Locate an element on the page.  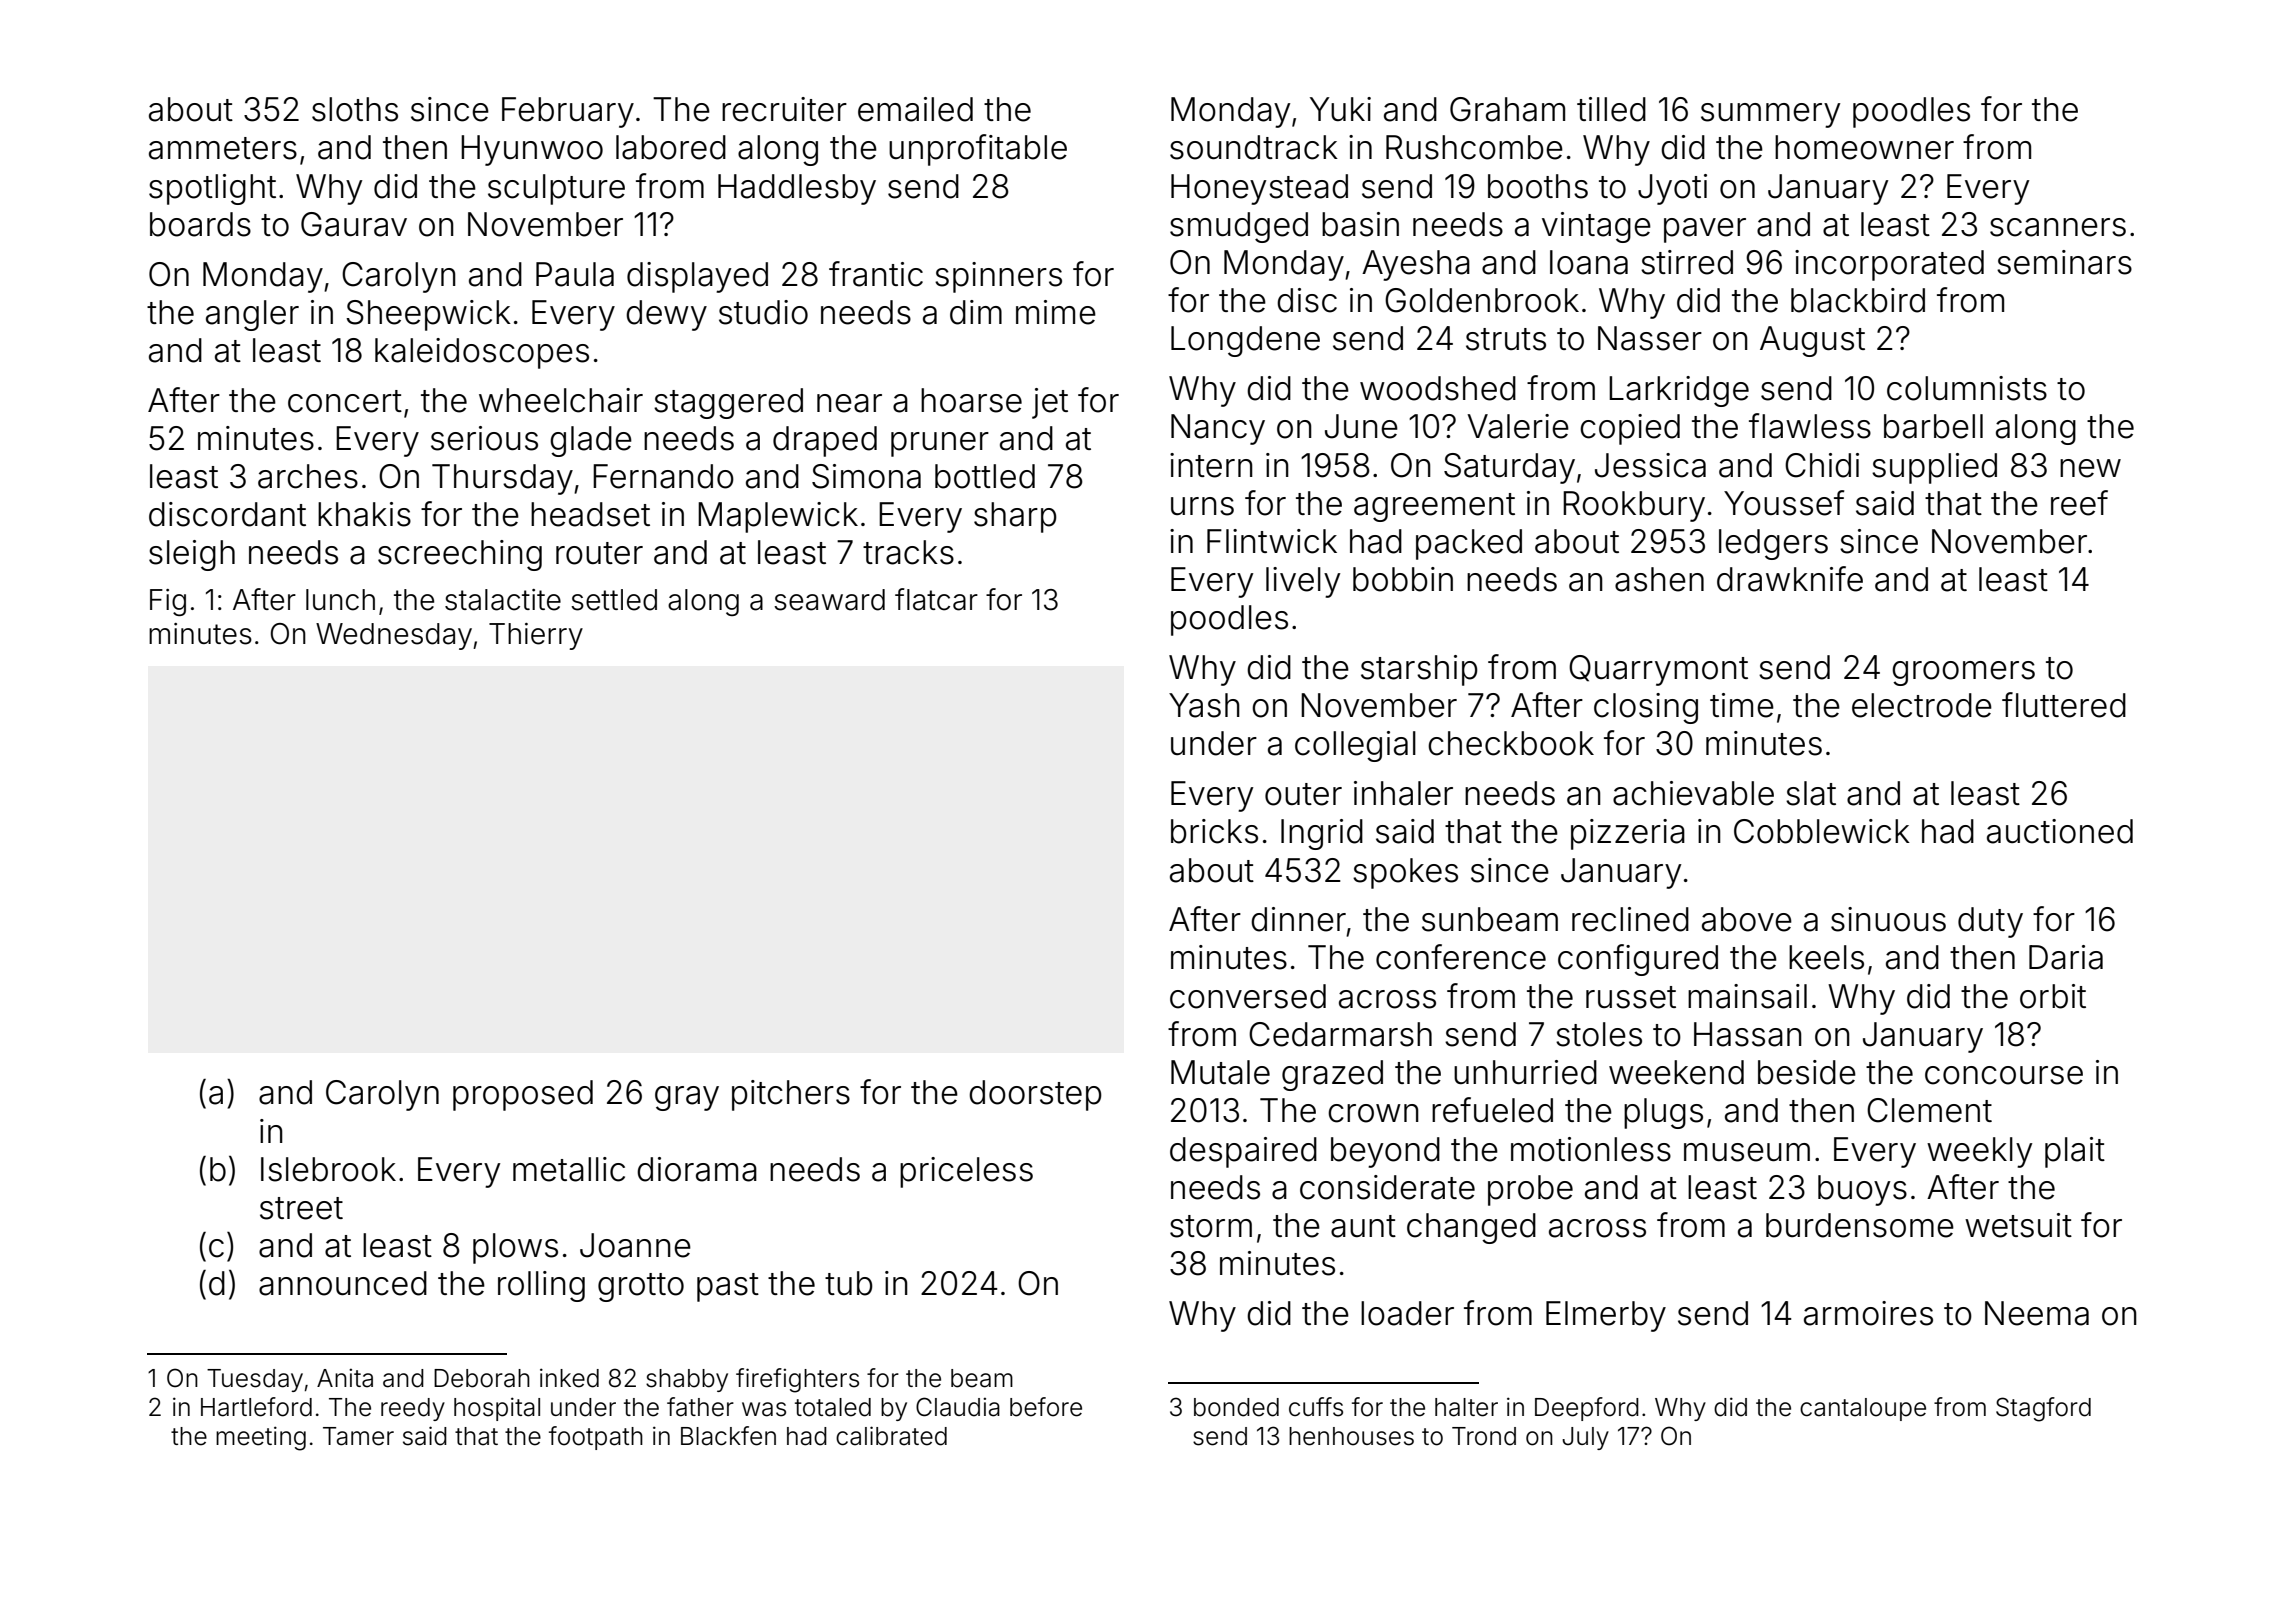
orbit is located at coordinates (2053, 996).
